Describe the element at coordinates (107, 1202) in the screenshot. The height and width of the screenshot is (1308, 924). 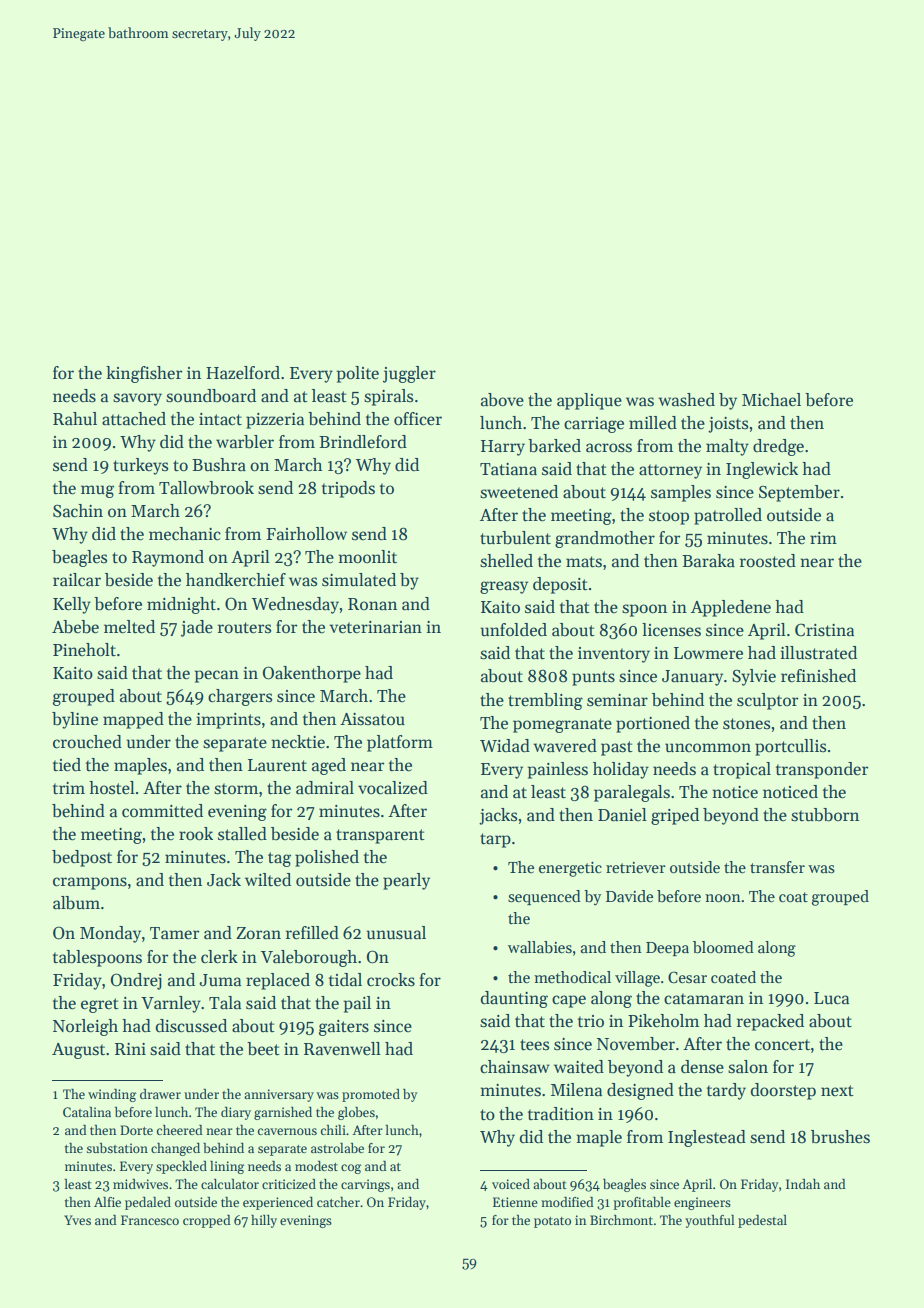
I see `Alfie` at that location.
